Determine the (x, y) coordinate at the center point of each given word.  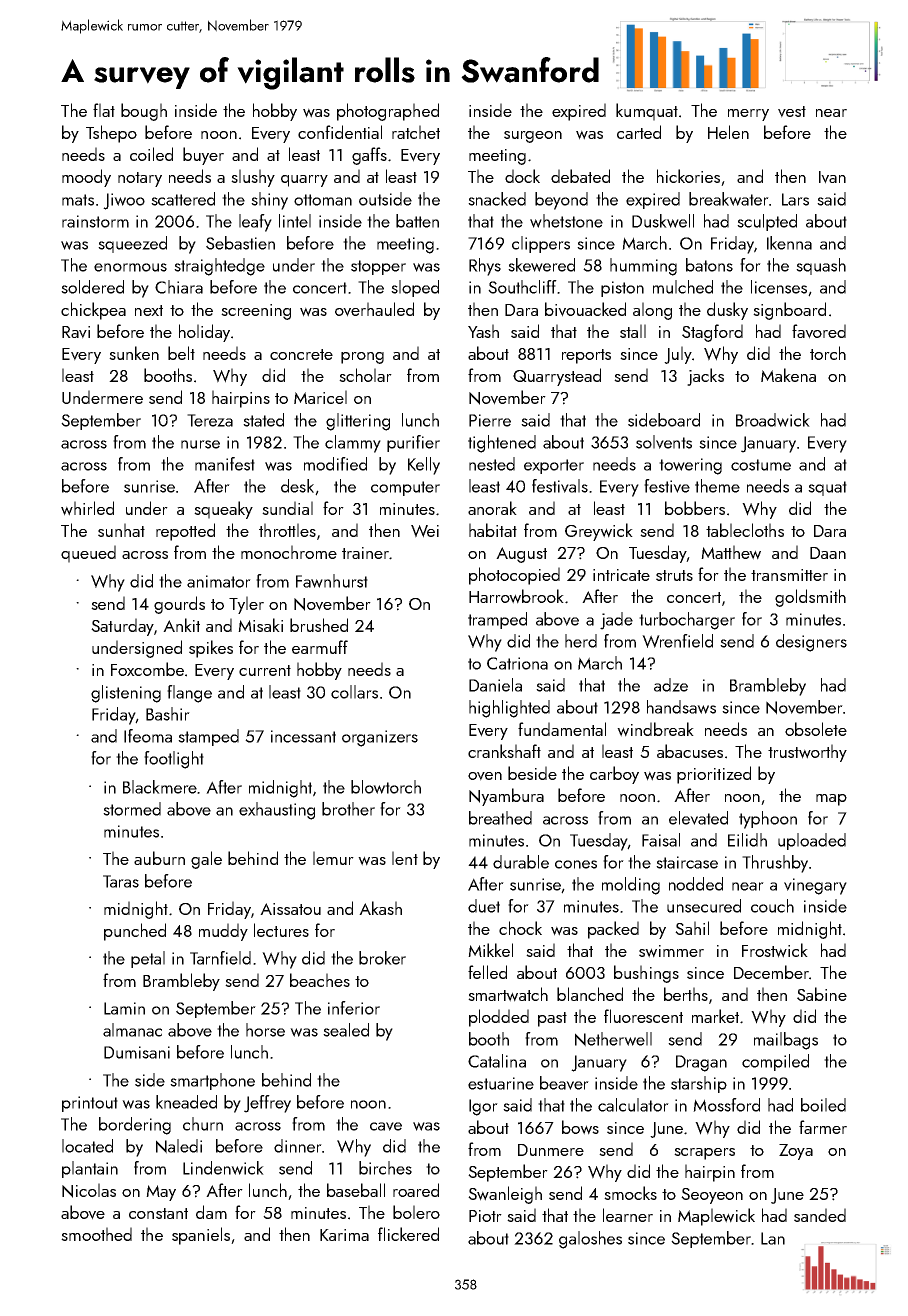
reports (586, 356)
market (715, 1016)
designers (811, 643)
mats (78, 200)
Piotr (485, 1216)
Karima (344, 1235)
